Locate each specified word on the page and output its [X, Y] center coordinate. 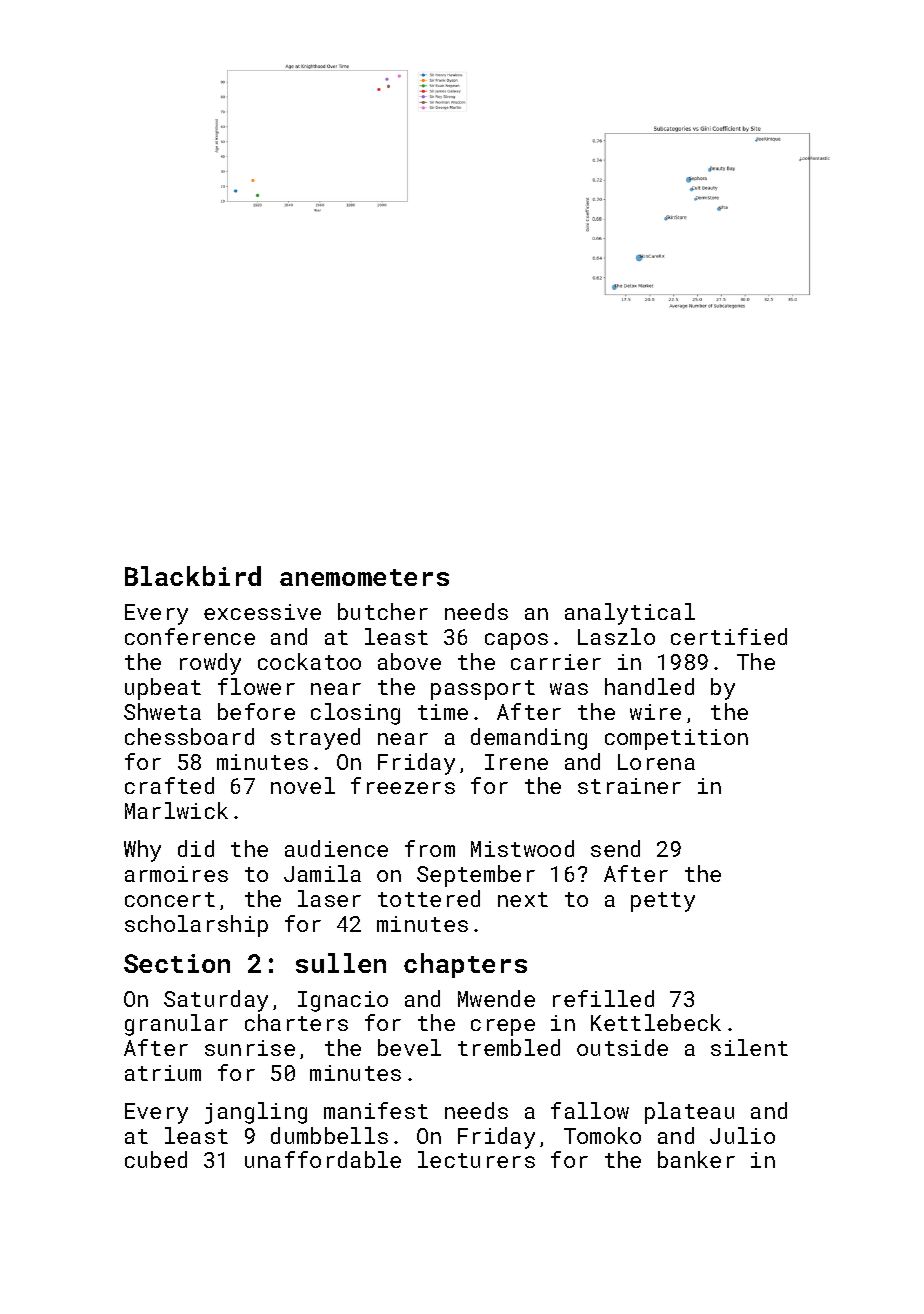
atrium [163, 1073]
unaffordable [323, 1159]
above [409, 661]
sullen [341, 963]
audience [336, 848]
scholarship [196, 926]
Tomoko [602, 1135]
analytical [630, 614]
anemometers [364, 577]
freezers [403, 785]
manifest [376, 1110]
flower [256, 686]
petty [663, 902]
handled [649, 686]
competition [676, 739]
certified [729, 636]
